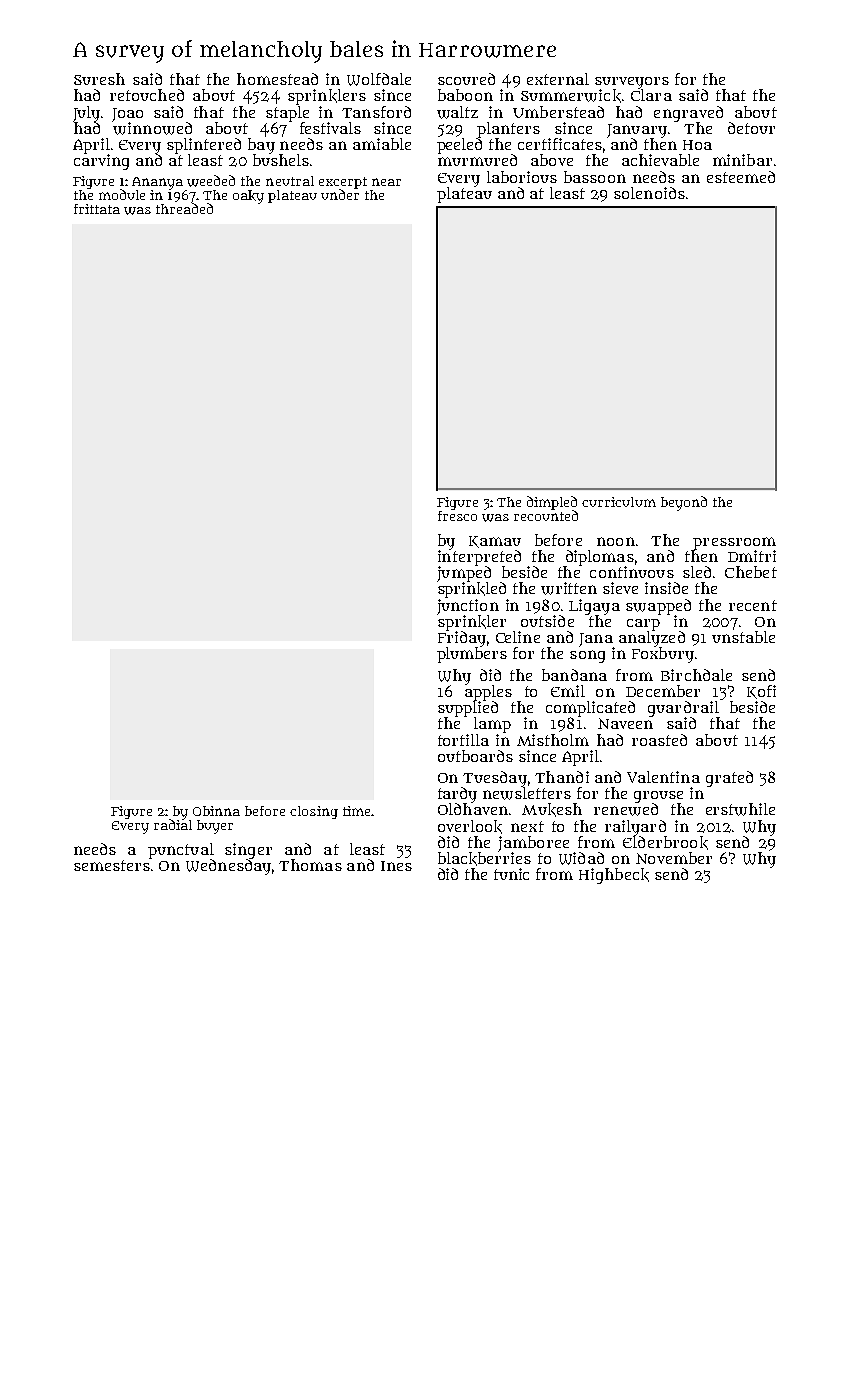  What do you see at coordinates (457, 516) in the page?
I see `fresco` at bounding box center [457, 516].
